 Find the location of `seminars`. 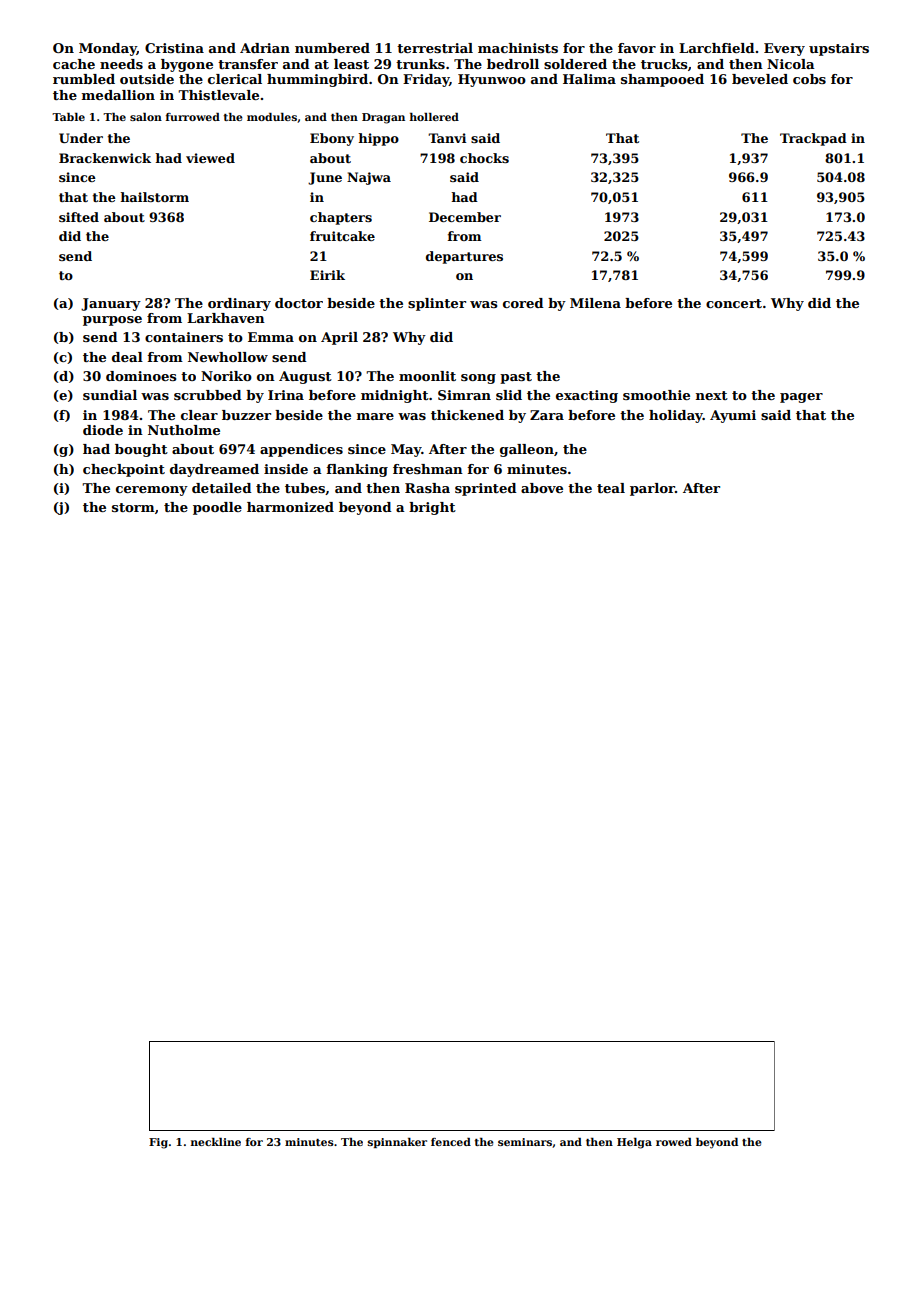

seminars is located at coordinates (525, 1142).
